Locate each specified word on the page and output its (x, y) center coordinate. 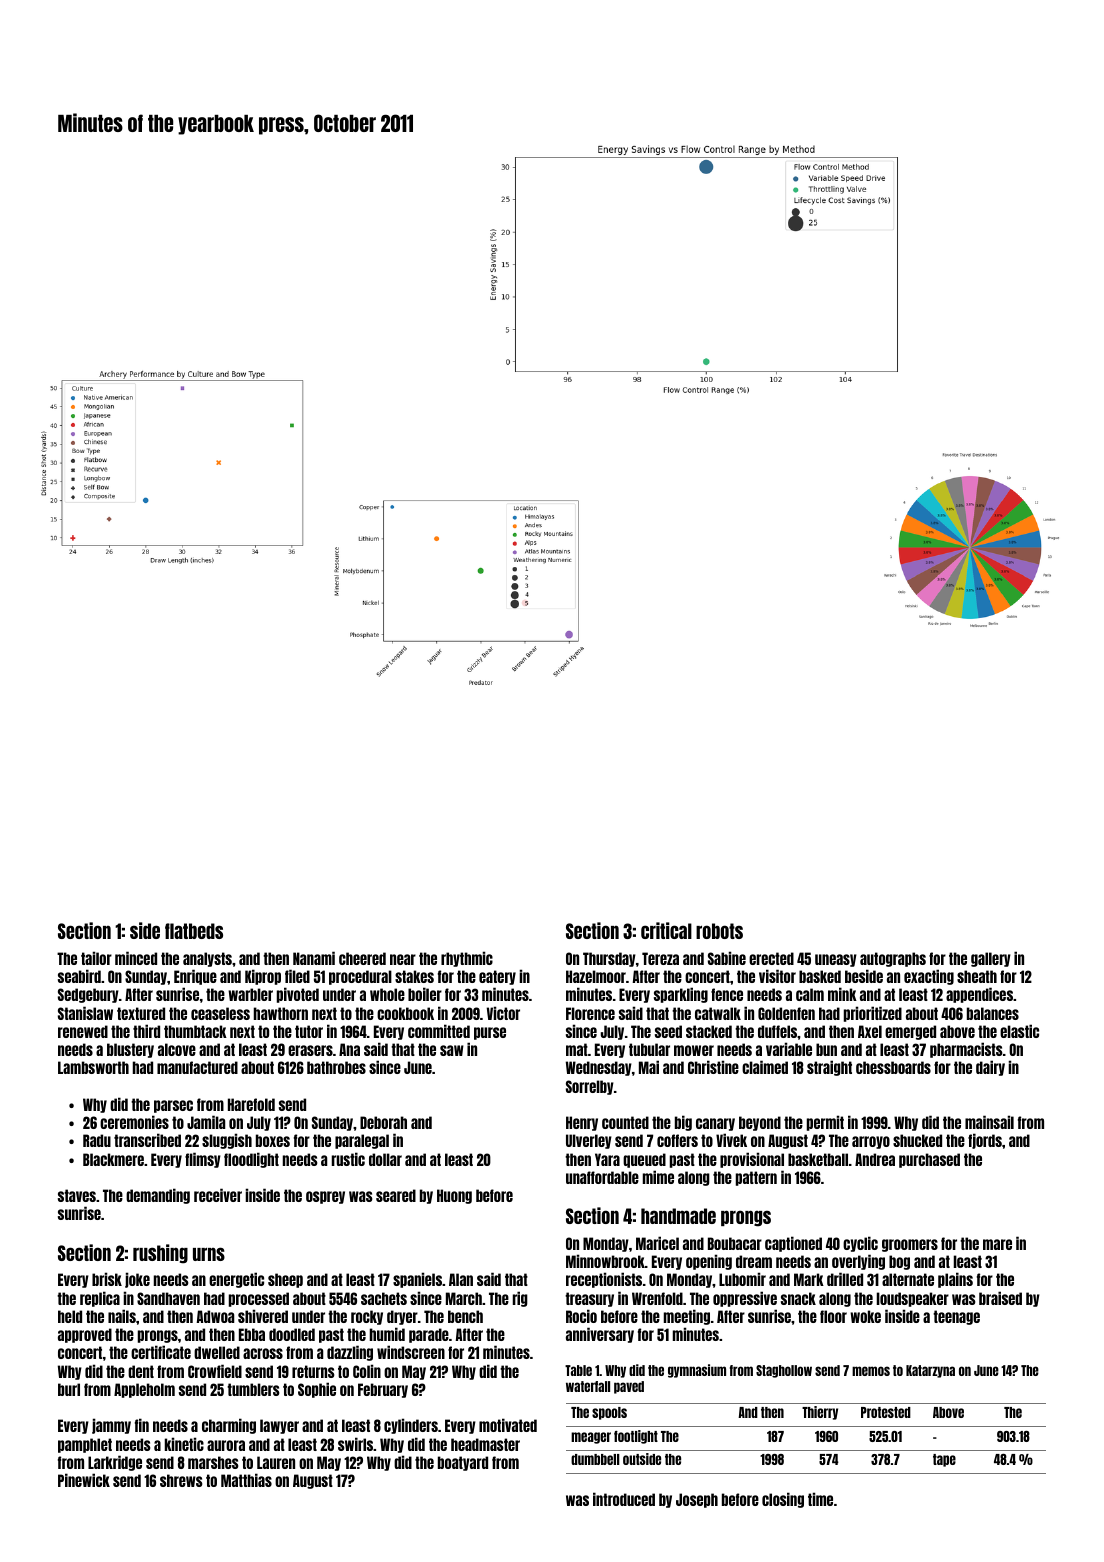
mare (997, 1244)
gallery (991, 959)
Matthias (246, 1480)
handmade (678, 1216)
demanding (158, 1196)
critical (666, 930)
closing (783, 1500)
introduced (624, 1499)
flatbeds (194, 931)
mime (658, 1177)
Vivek (731, 1140)
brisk (107, 1279)
